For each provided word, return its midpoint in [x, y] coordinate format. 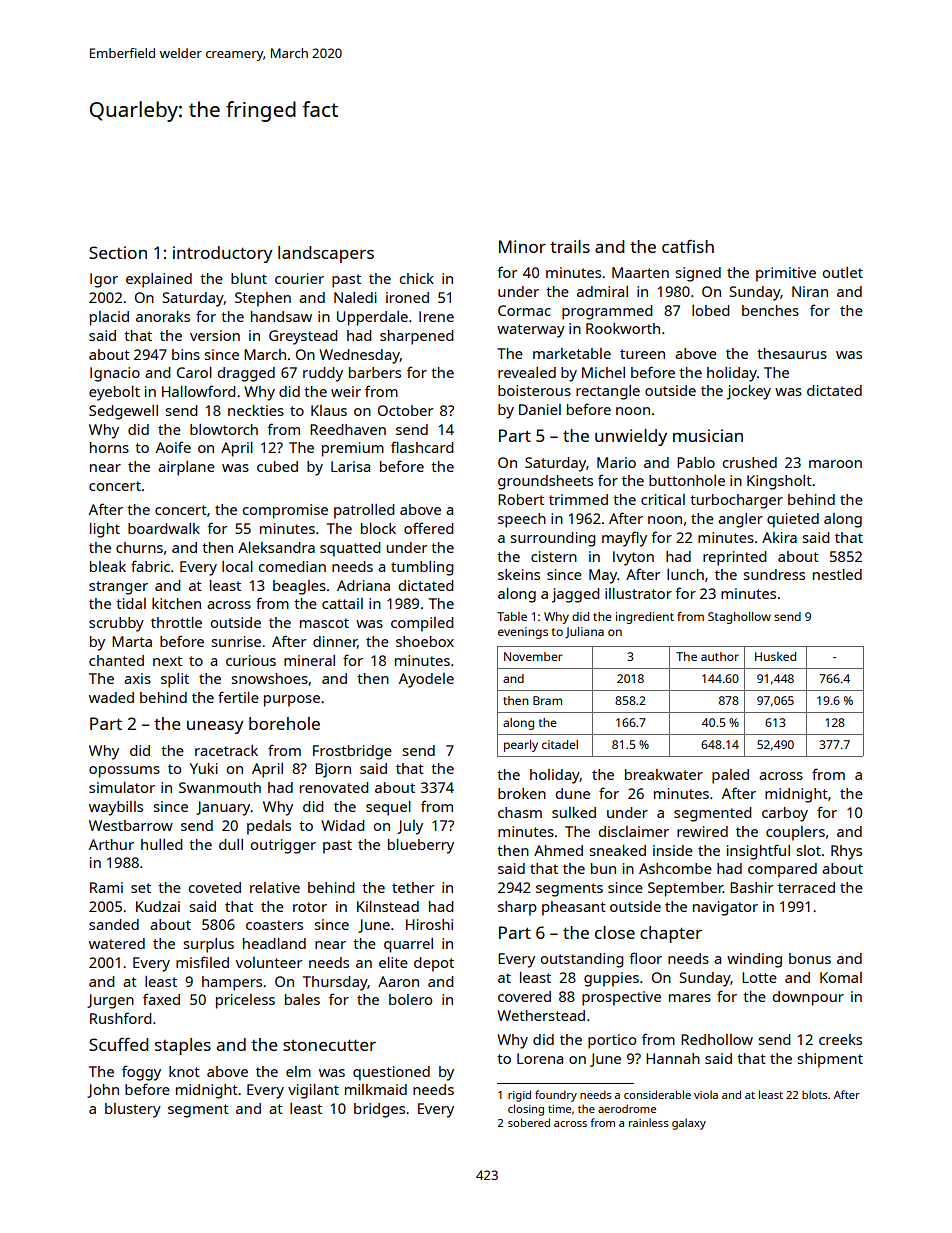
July [410, 827]
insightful [758, 852]
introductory [223, 254]
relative [275, 887]
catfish [688, 246]
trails [570, 246]
